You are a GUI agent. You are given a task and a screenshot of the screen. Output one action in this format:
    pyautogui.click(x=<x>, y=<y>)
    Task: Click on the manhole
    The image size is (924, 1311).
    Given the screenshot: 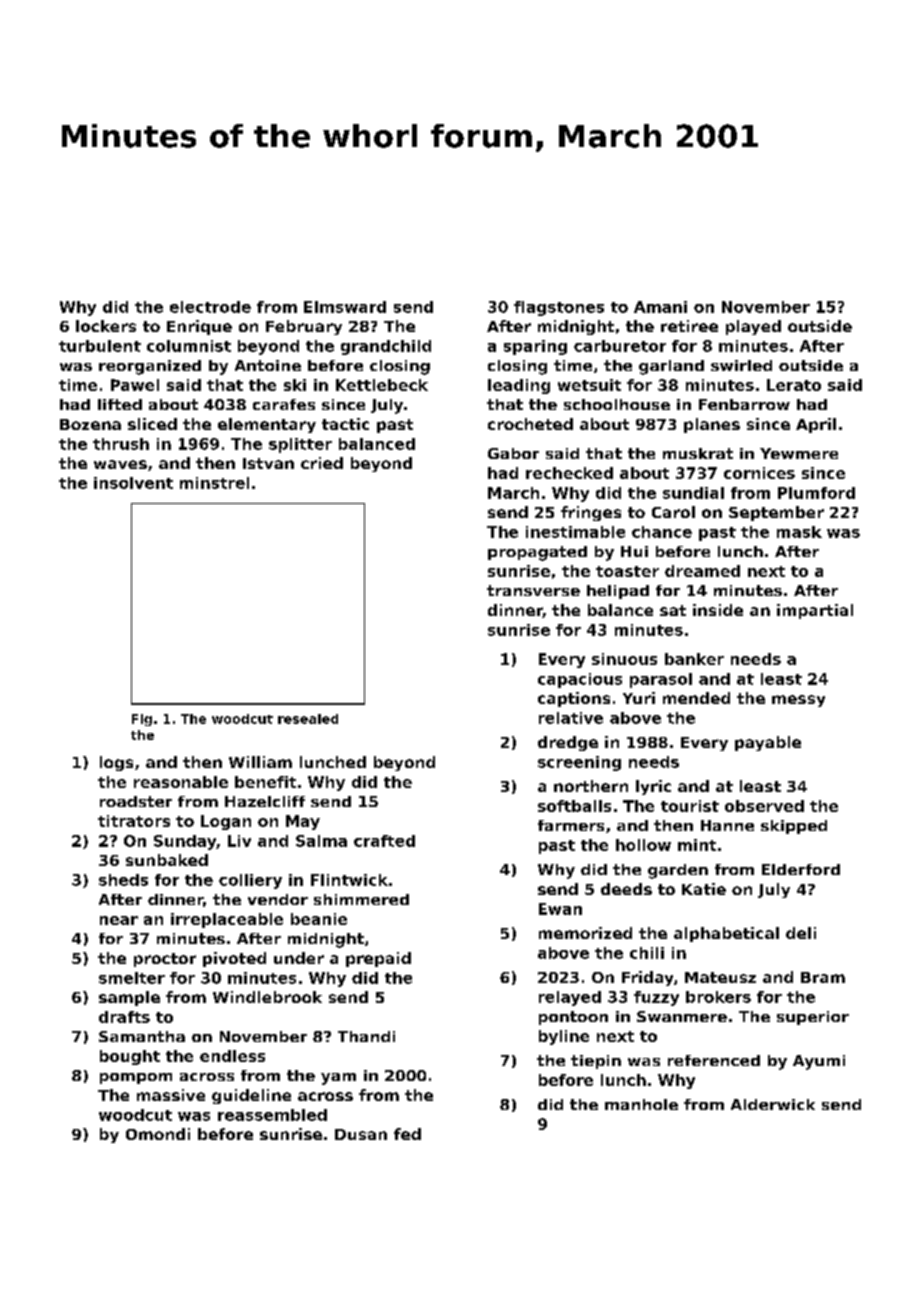 What is the action you would take?
    pyautogui.click(x=641, y=1104)
